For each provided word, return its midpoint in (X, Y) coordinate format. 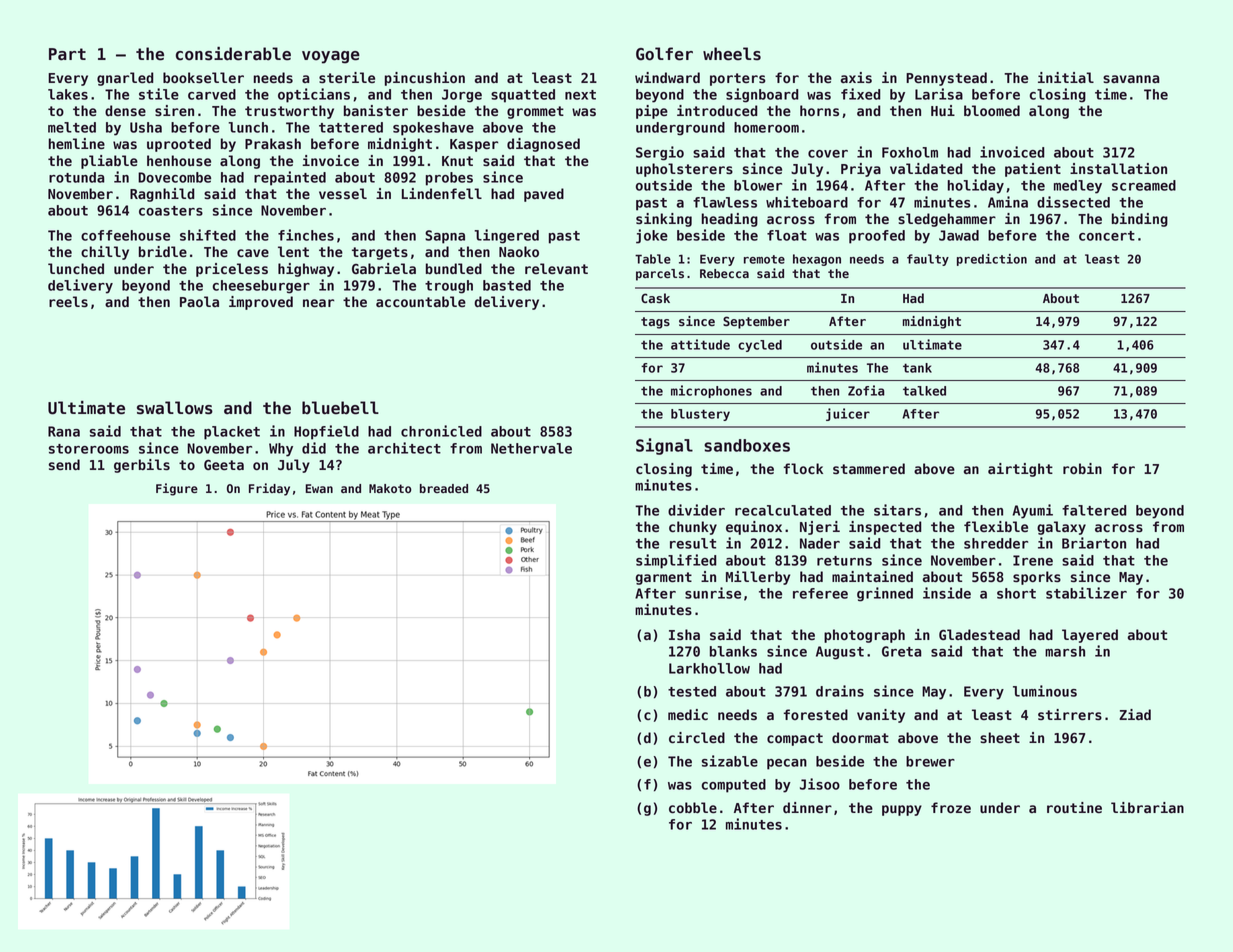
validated (926, 168)
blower (758, 185)
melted (72, 127)
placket (232, 433)
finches (306, 235)
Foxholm (910, 152)
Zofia (866, 390)
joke (652, 236)
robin (1082, 468)
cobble (693, 807)
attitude (700, 344)
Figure (177, 489)
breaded (444, 488)
